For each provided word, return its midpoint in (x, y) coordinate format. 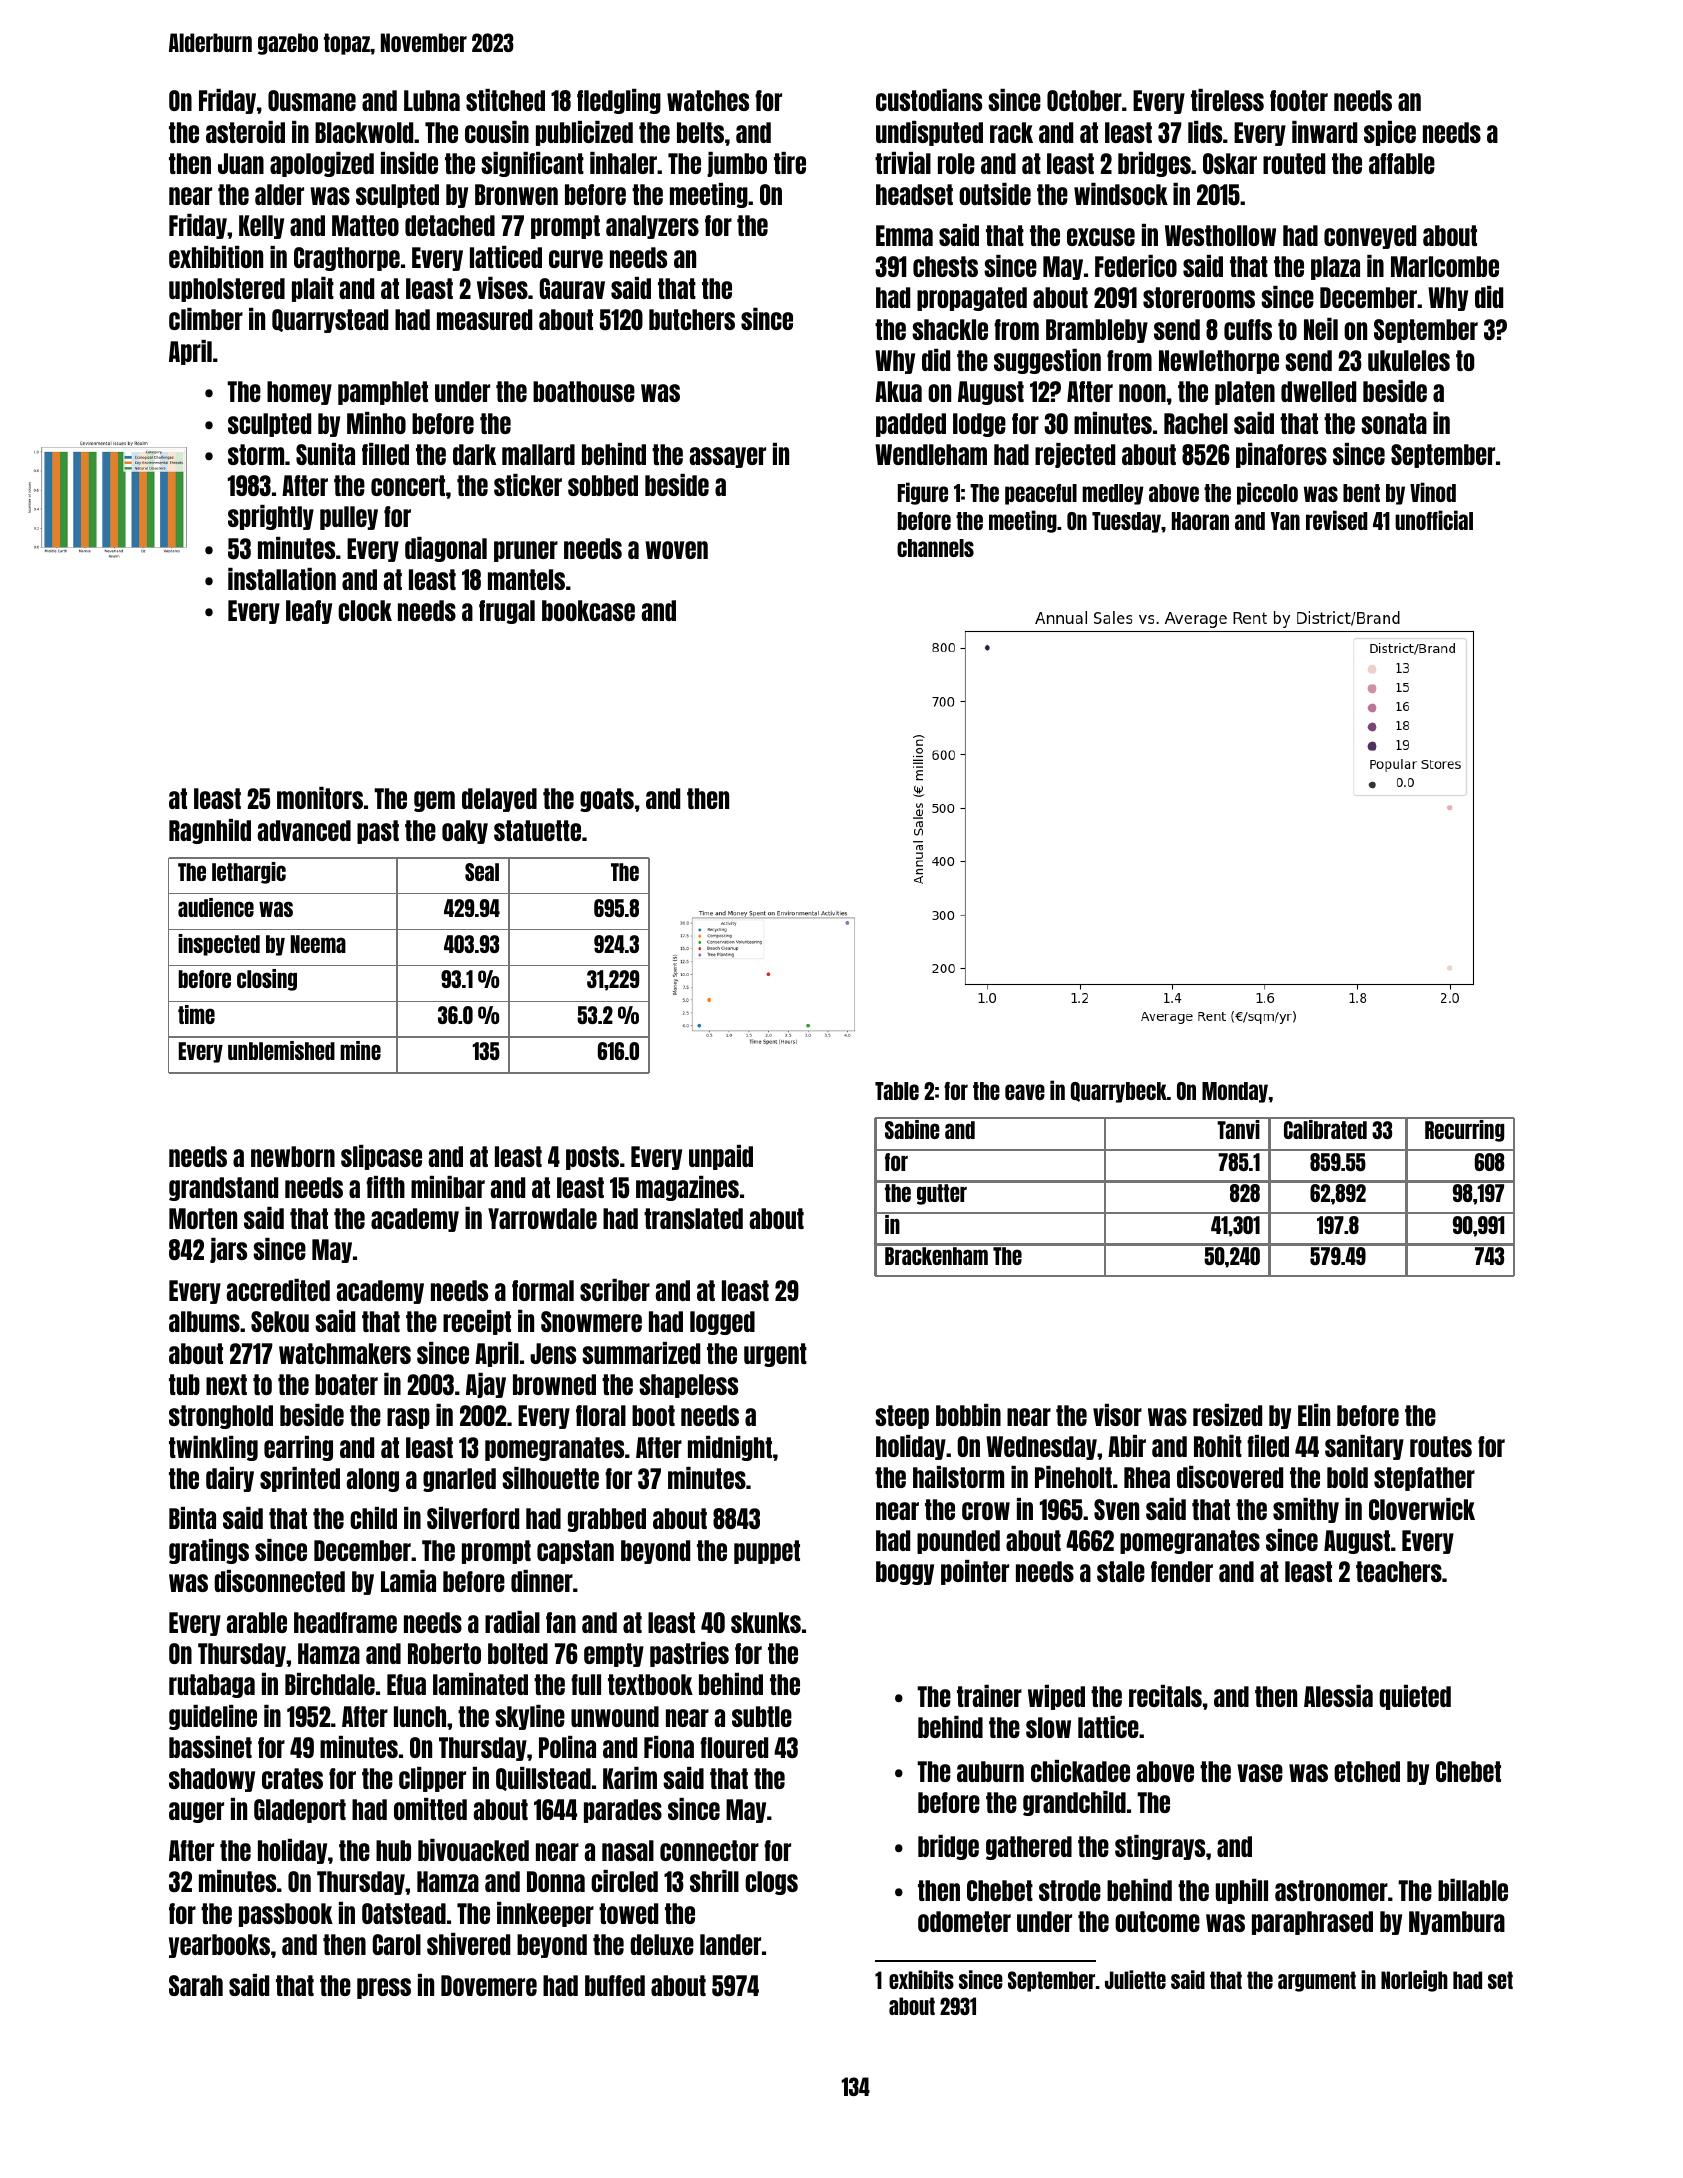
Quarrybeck (1119, 1092)
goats (607, 800)
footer (1299, 100)
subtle (762, 1716)
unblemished (281, 1050)
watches (708, 100)
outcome (1157, 1921)
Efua (406, 1684)
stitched (505, 100)
